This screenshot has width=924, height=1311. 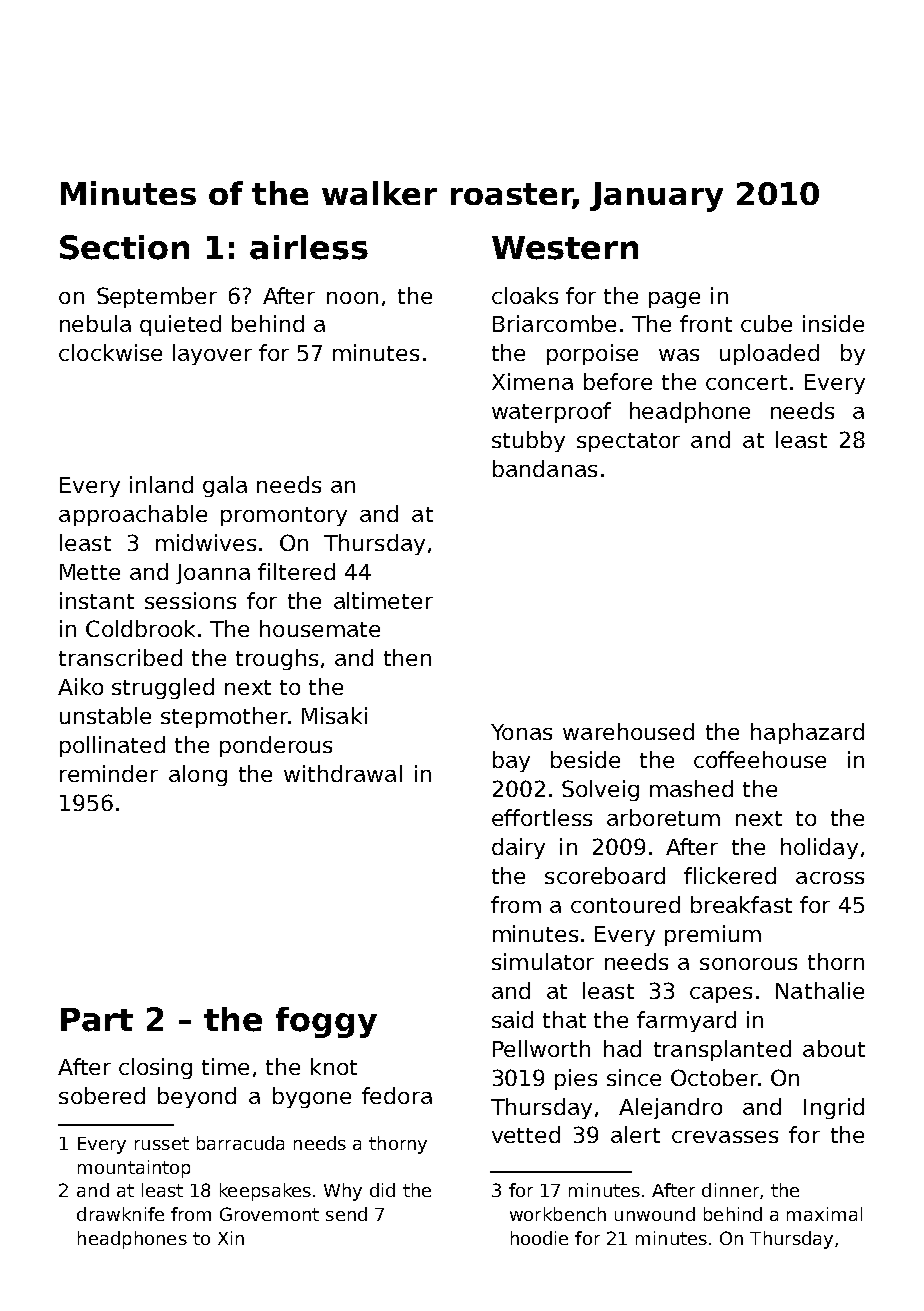 I want to click on Aiko, so click(x=80, y=686).
